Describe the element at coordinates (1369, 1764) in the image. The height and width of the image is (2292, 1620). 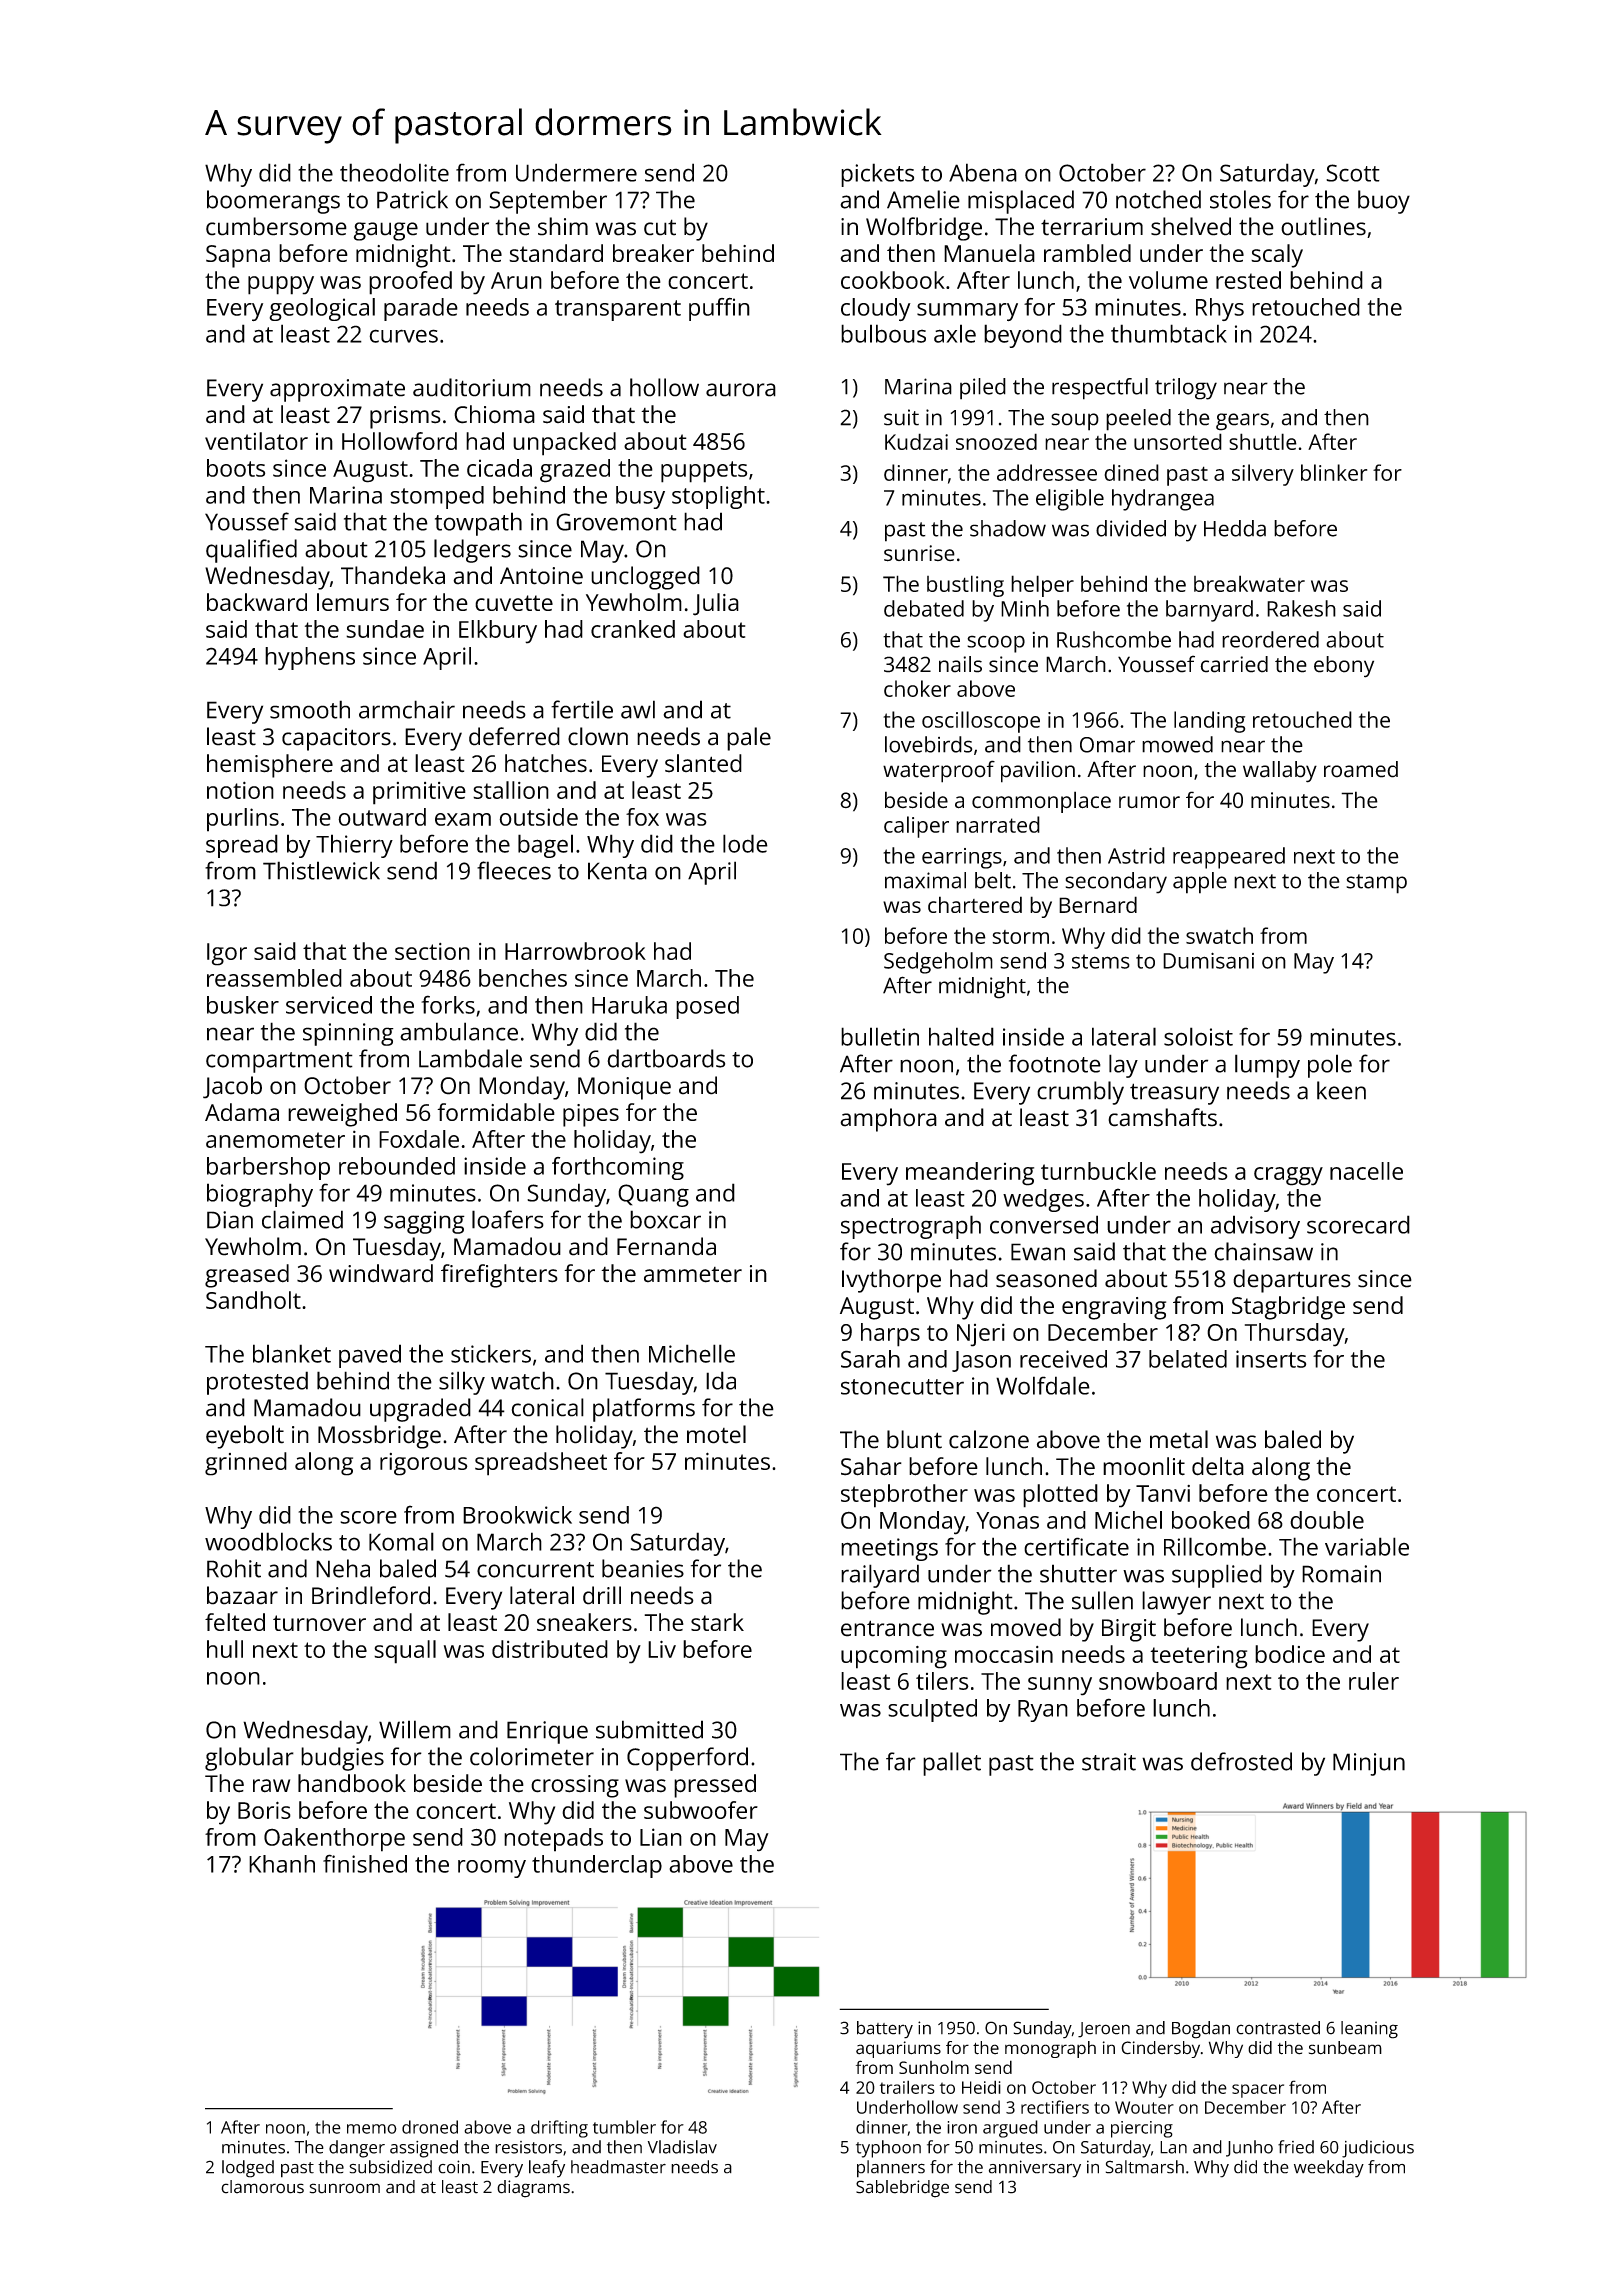
I see `Minjun` at that location.
